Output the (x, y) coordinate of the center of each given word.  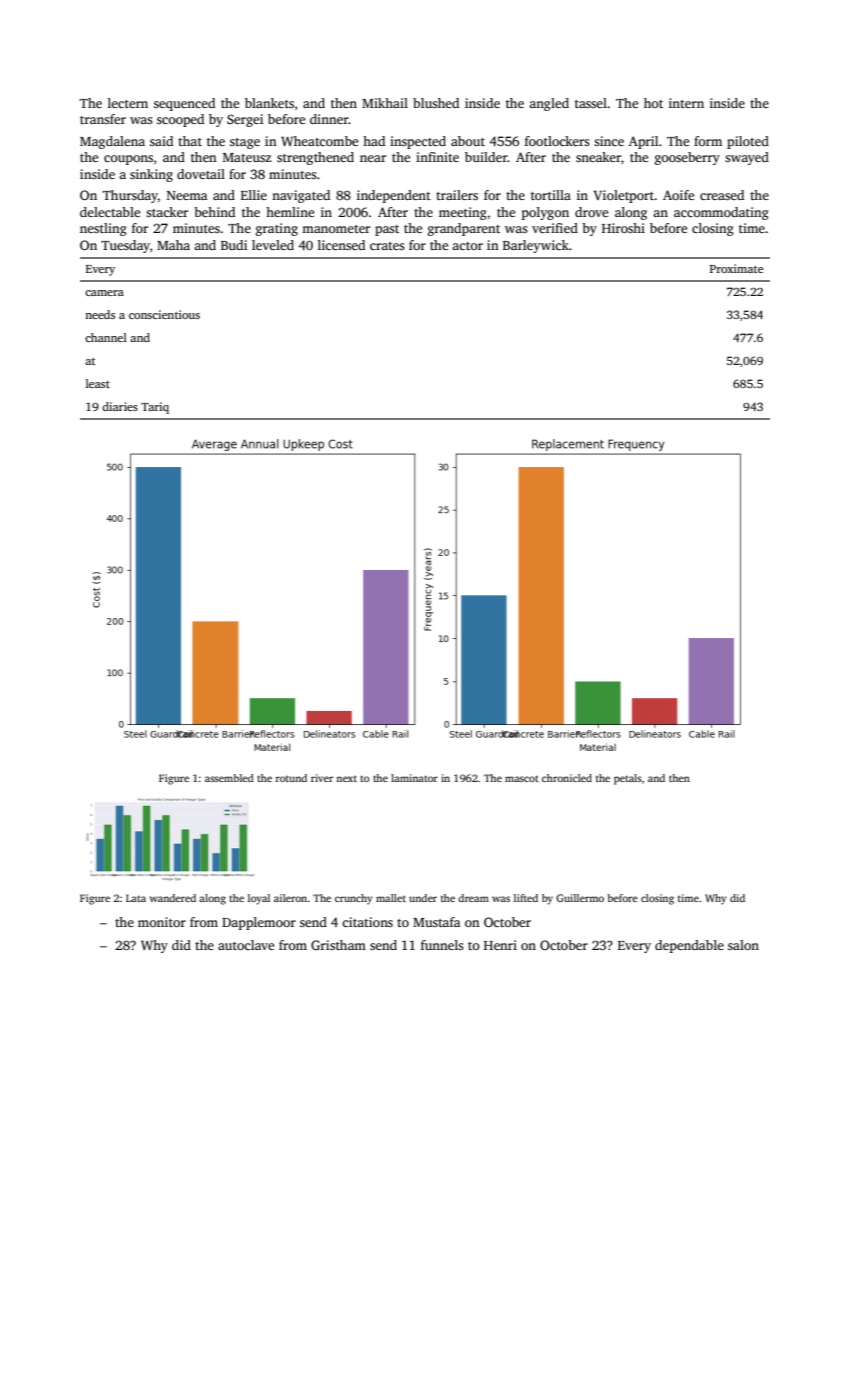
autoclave (246, 945)
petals (628, 779)
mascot (522, 778)
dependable (689, 946)
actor (467, 246)
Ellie (254, 195)
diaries (120, 406)
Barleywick (536, 246)
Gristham (338, 945)
